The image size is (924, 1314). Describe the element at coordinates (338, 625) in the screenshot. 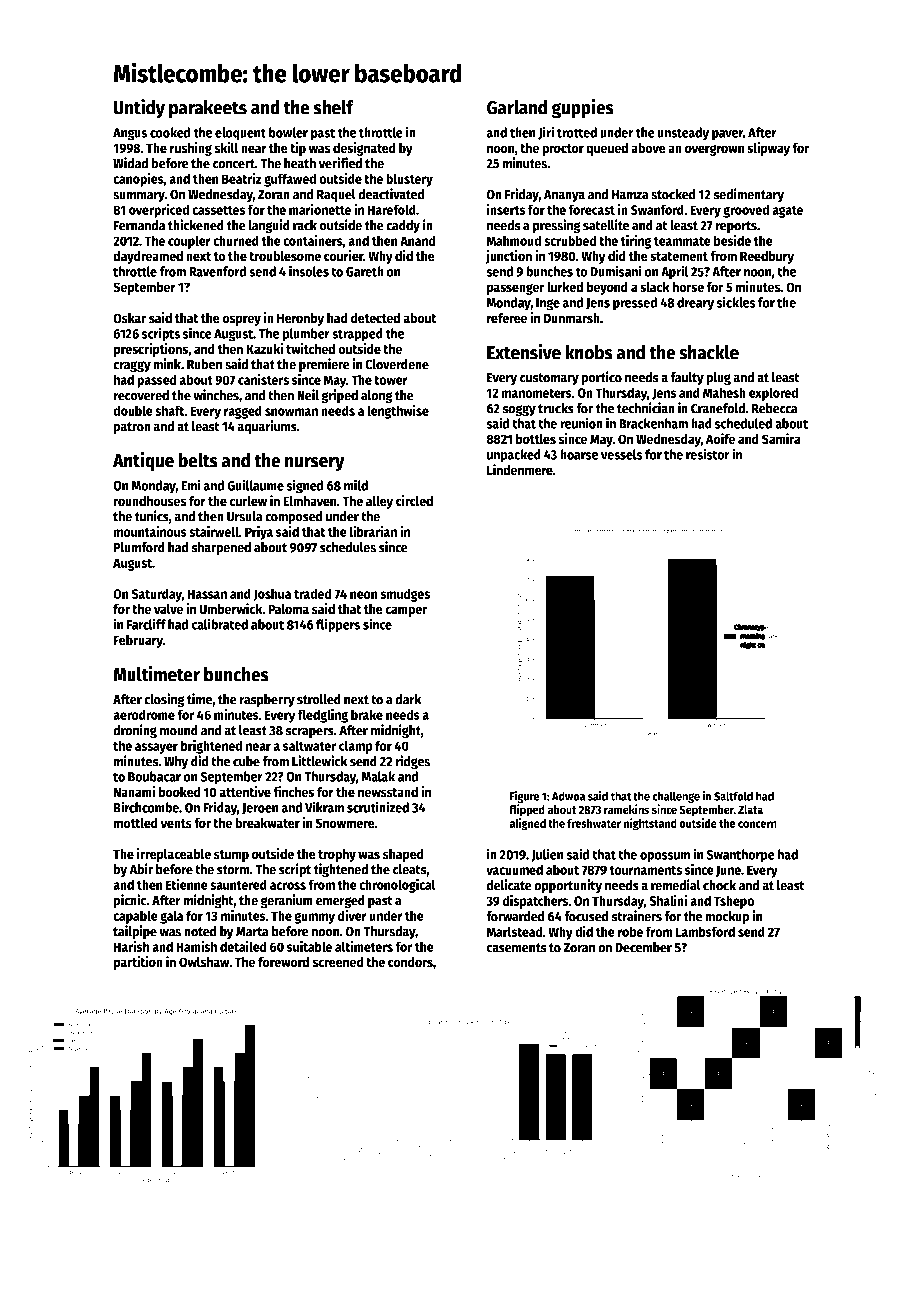

I see `flippers` at that location.
